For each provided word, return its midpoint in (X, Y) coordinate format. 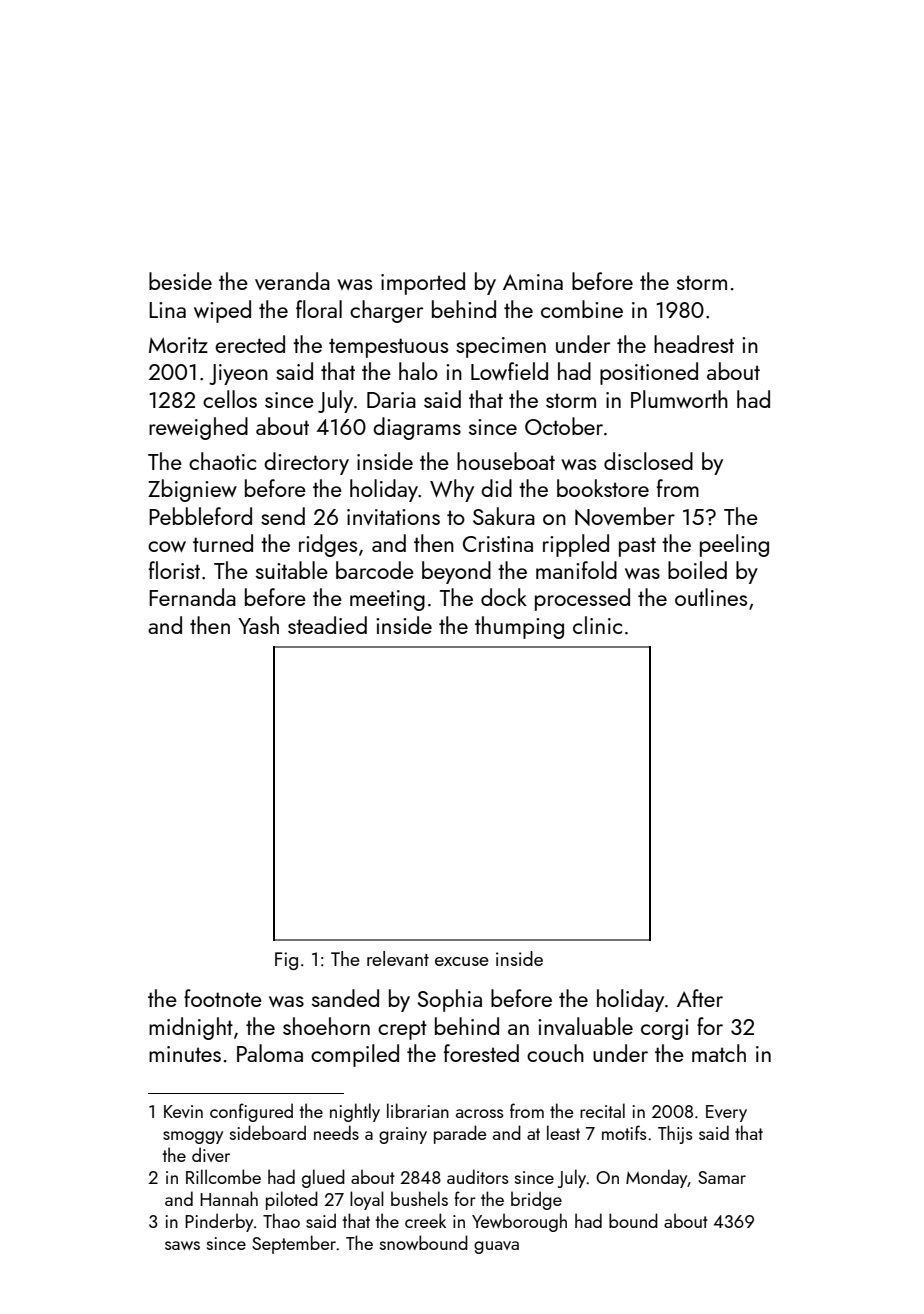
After (700, 998)
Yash (258, 625)
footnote (223, 998)
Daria (391, 400)
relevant (398, 958)
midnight (191, 1028)
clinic (597, 625)
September (294, 1244)
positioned (649, 373)
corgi (664, 1029)
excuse (462, 961)
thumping (519, 627)
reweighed (198, 428)
